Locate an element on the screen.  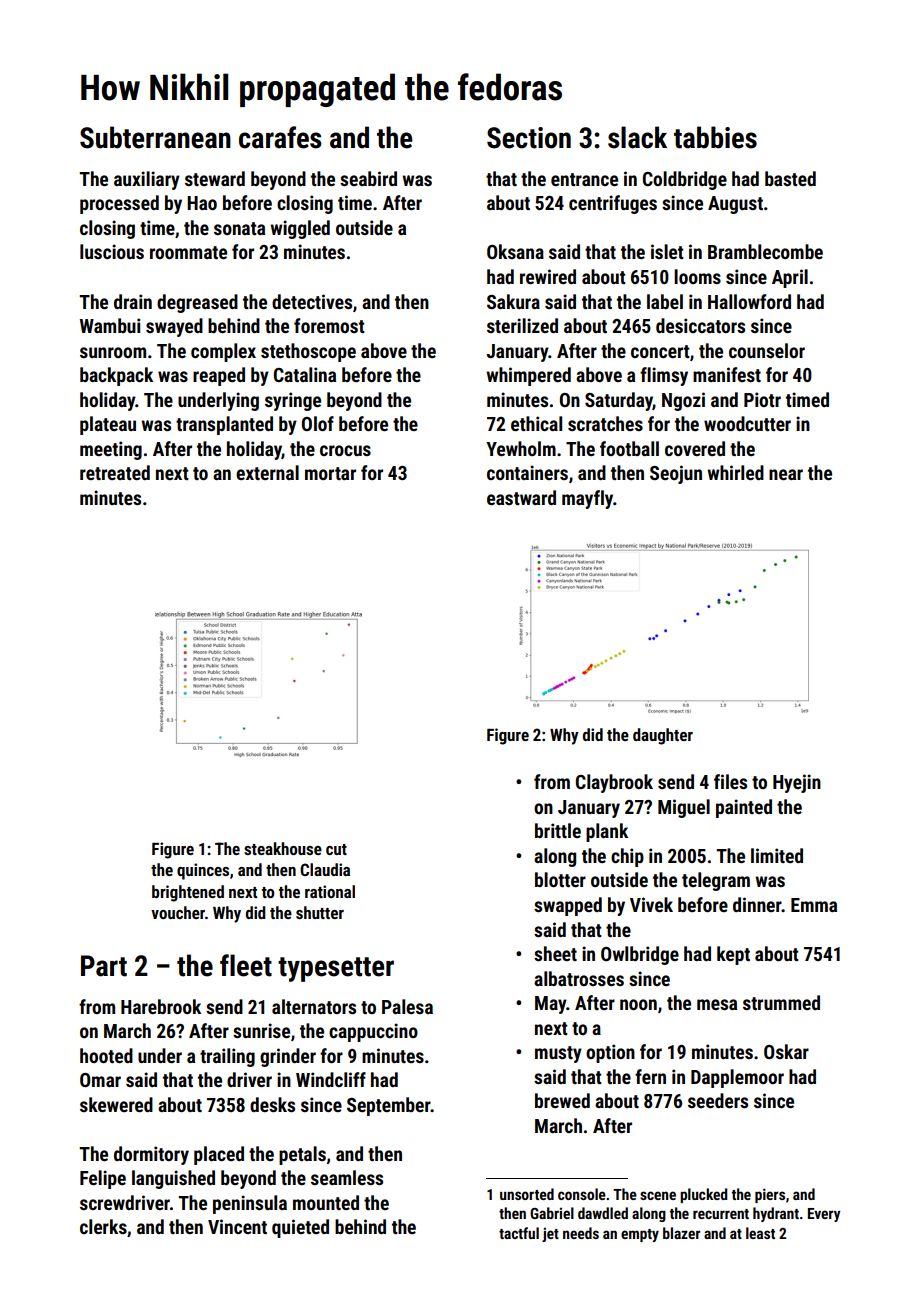
seamless is located at coordinates (347, 1177).
